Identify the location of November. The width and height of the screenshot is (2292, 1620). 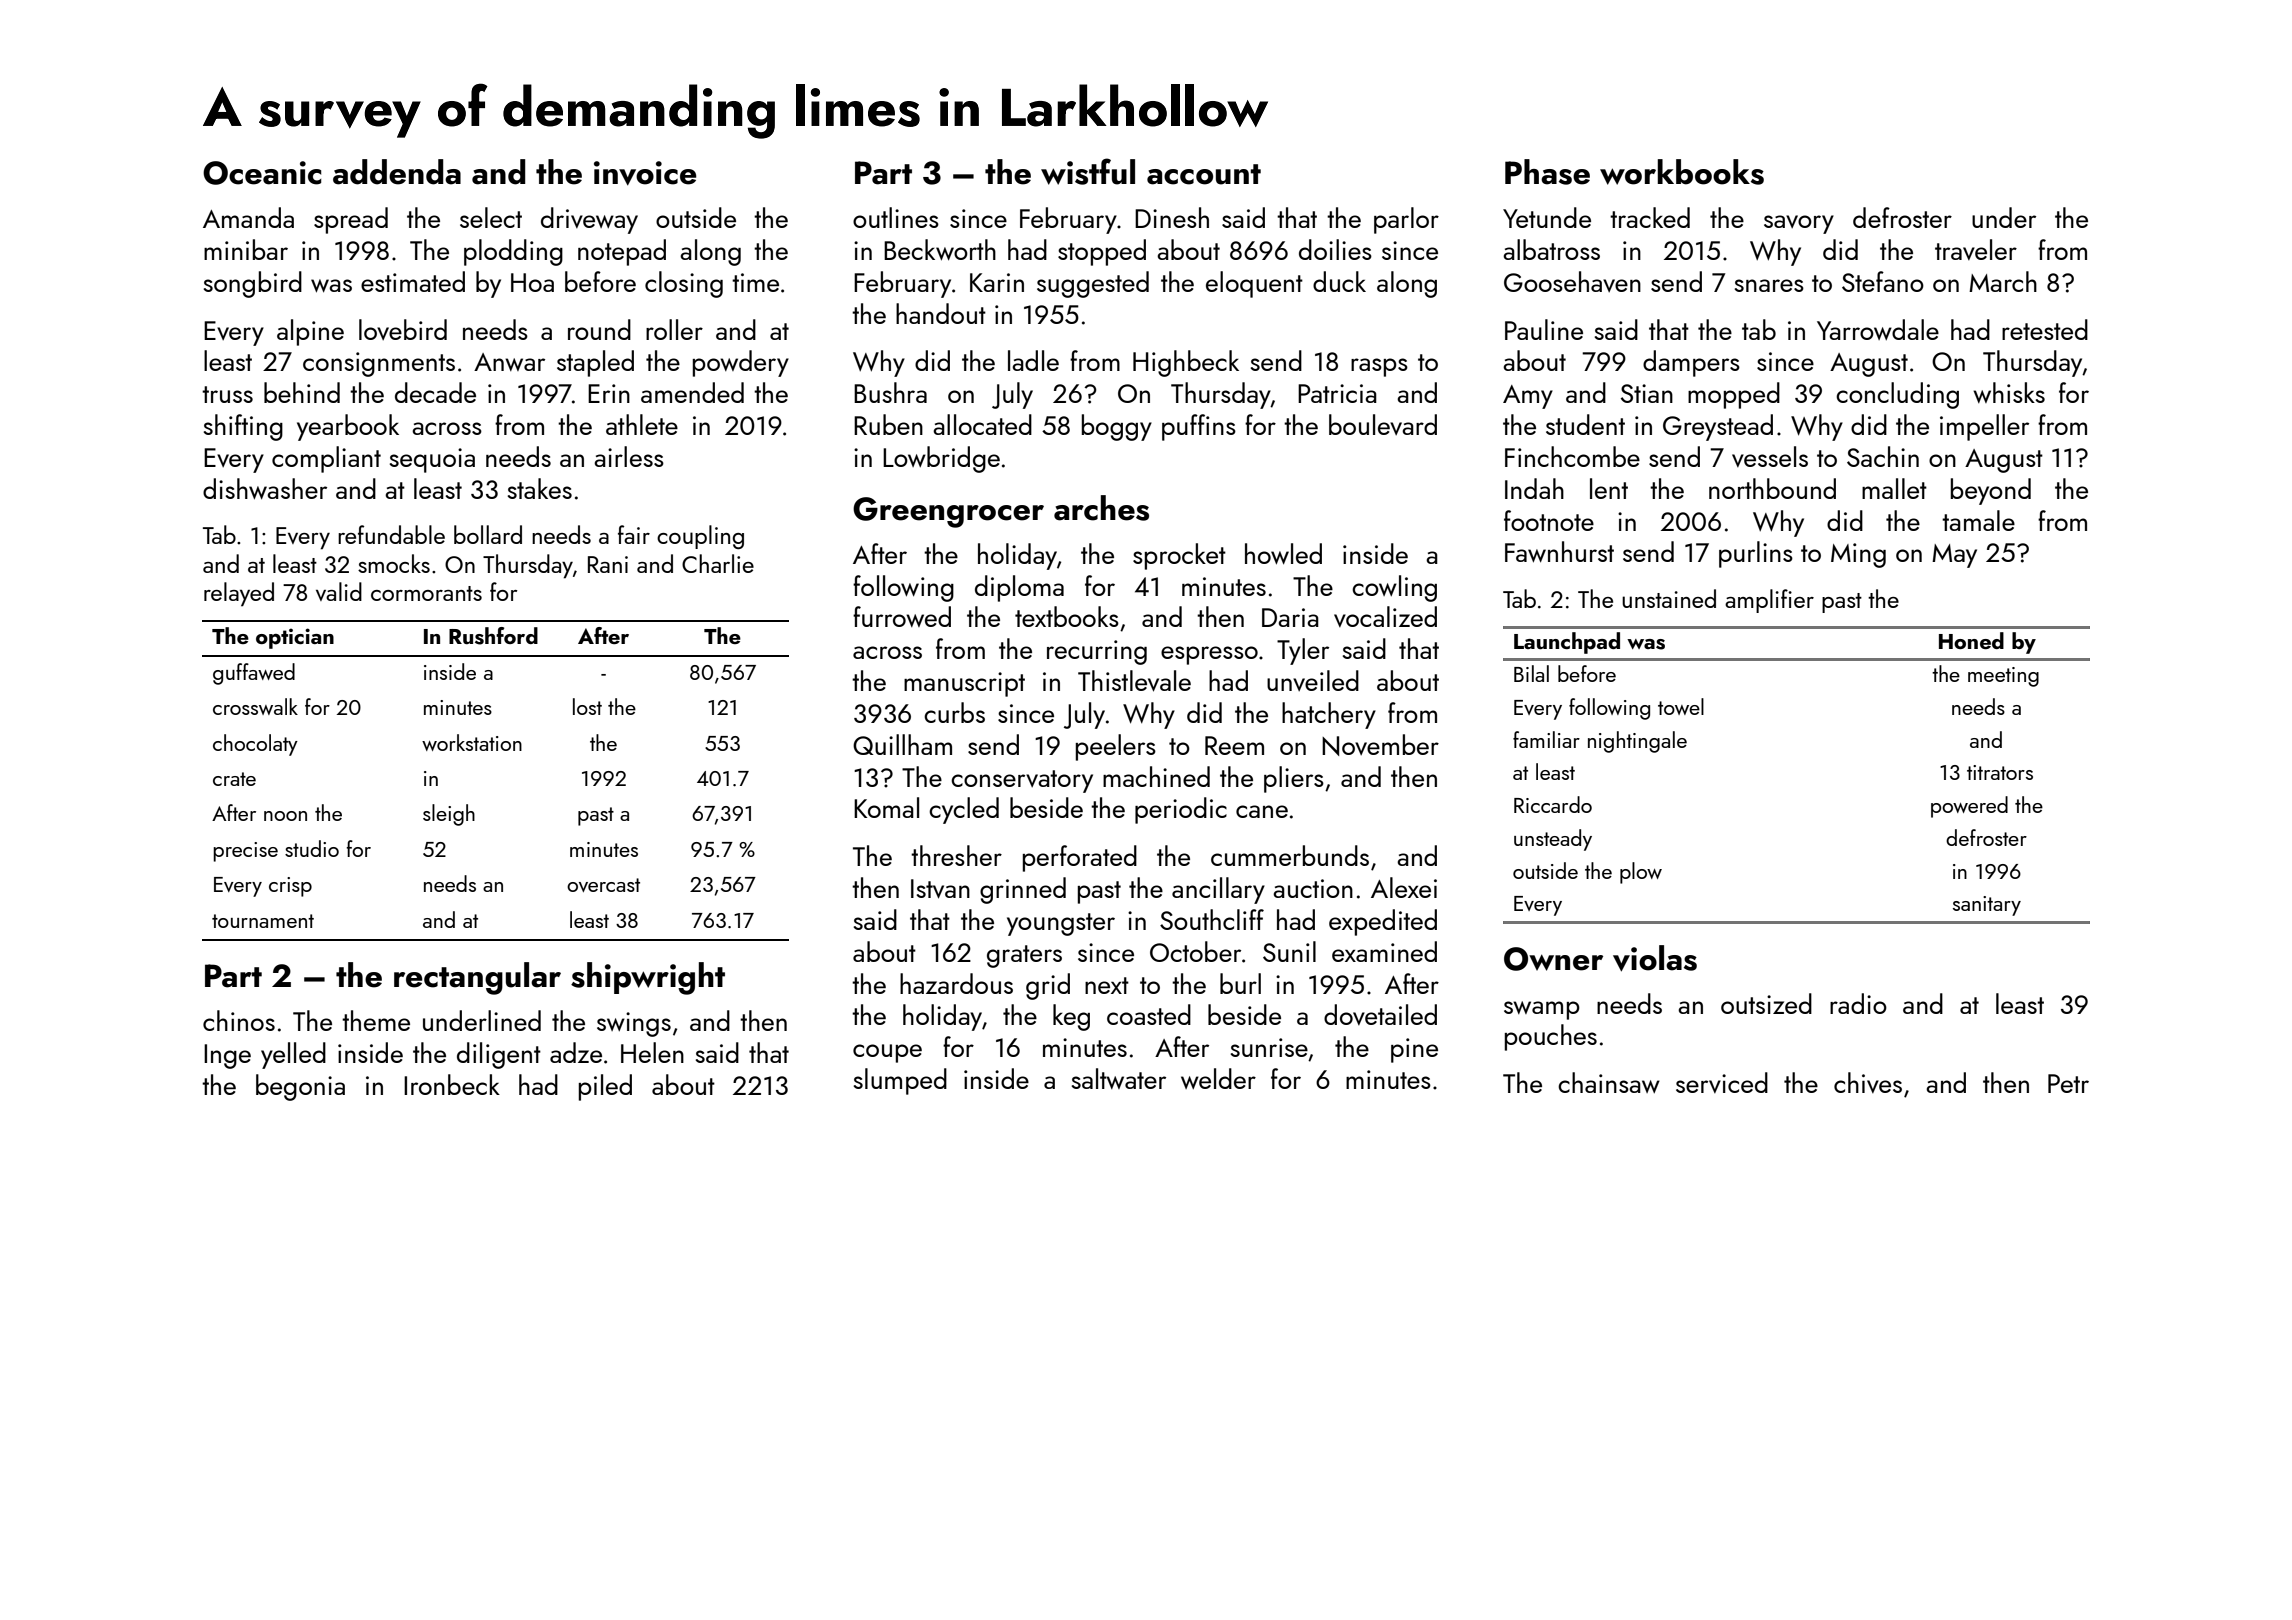
(1380, 745).
